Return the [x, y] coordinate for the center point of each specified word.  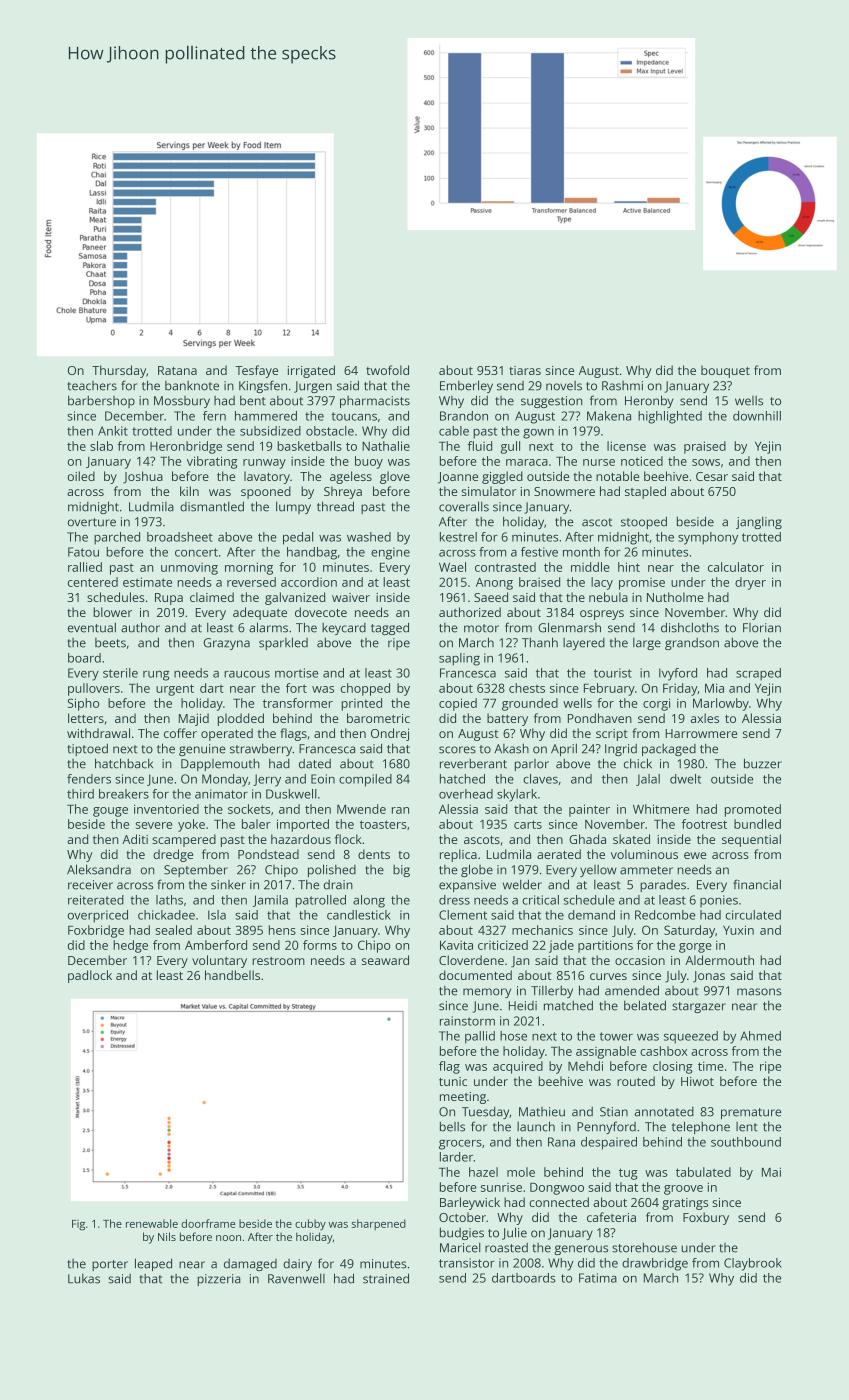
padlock [90, 976]
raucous [247, 674]
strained [386, 1278]
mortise [296, 673]
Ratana [177, 370]
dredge [173, 855]
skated [631, 839]
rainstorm [467, 1021]
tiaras [525, 370]
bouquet [725, 371]
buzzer [763, 763]
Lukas [84, 1279]
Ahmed [760, 1036]
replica [458, 855]
